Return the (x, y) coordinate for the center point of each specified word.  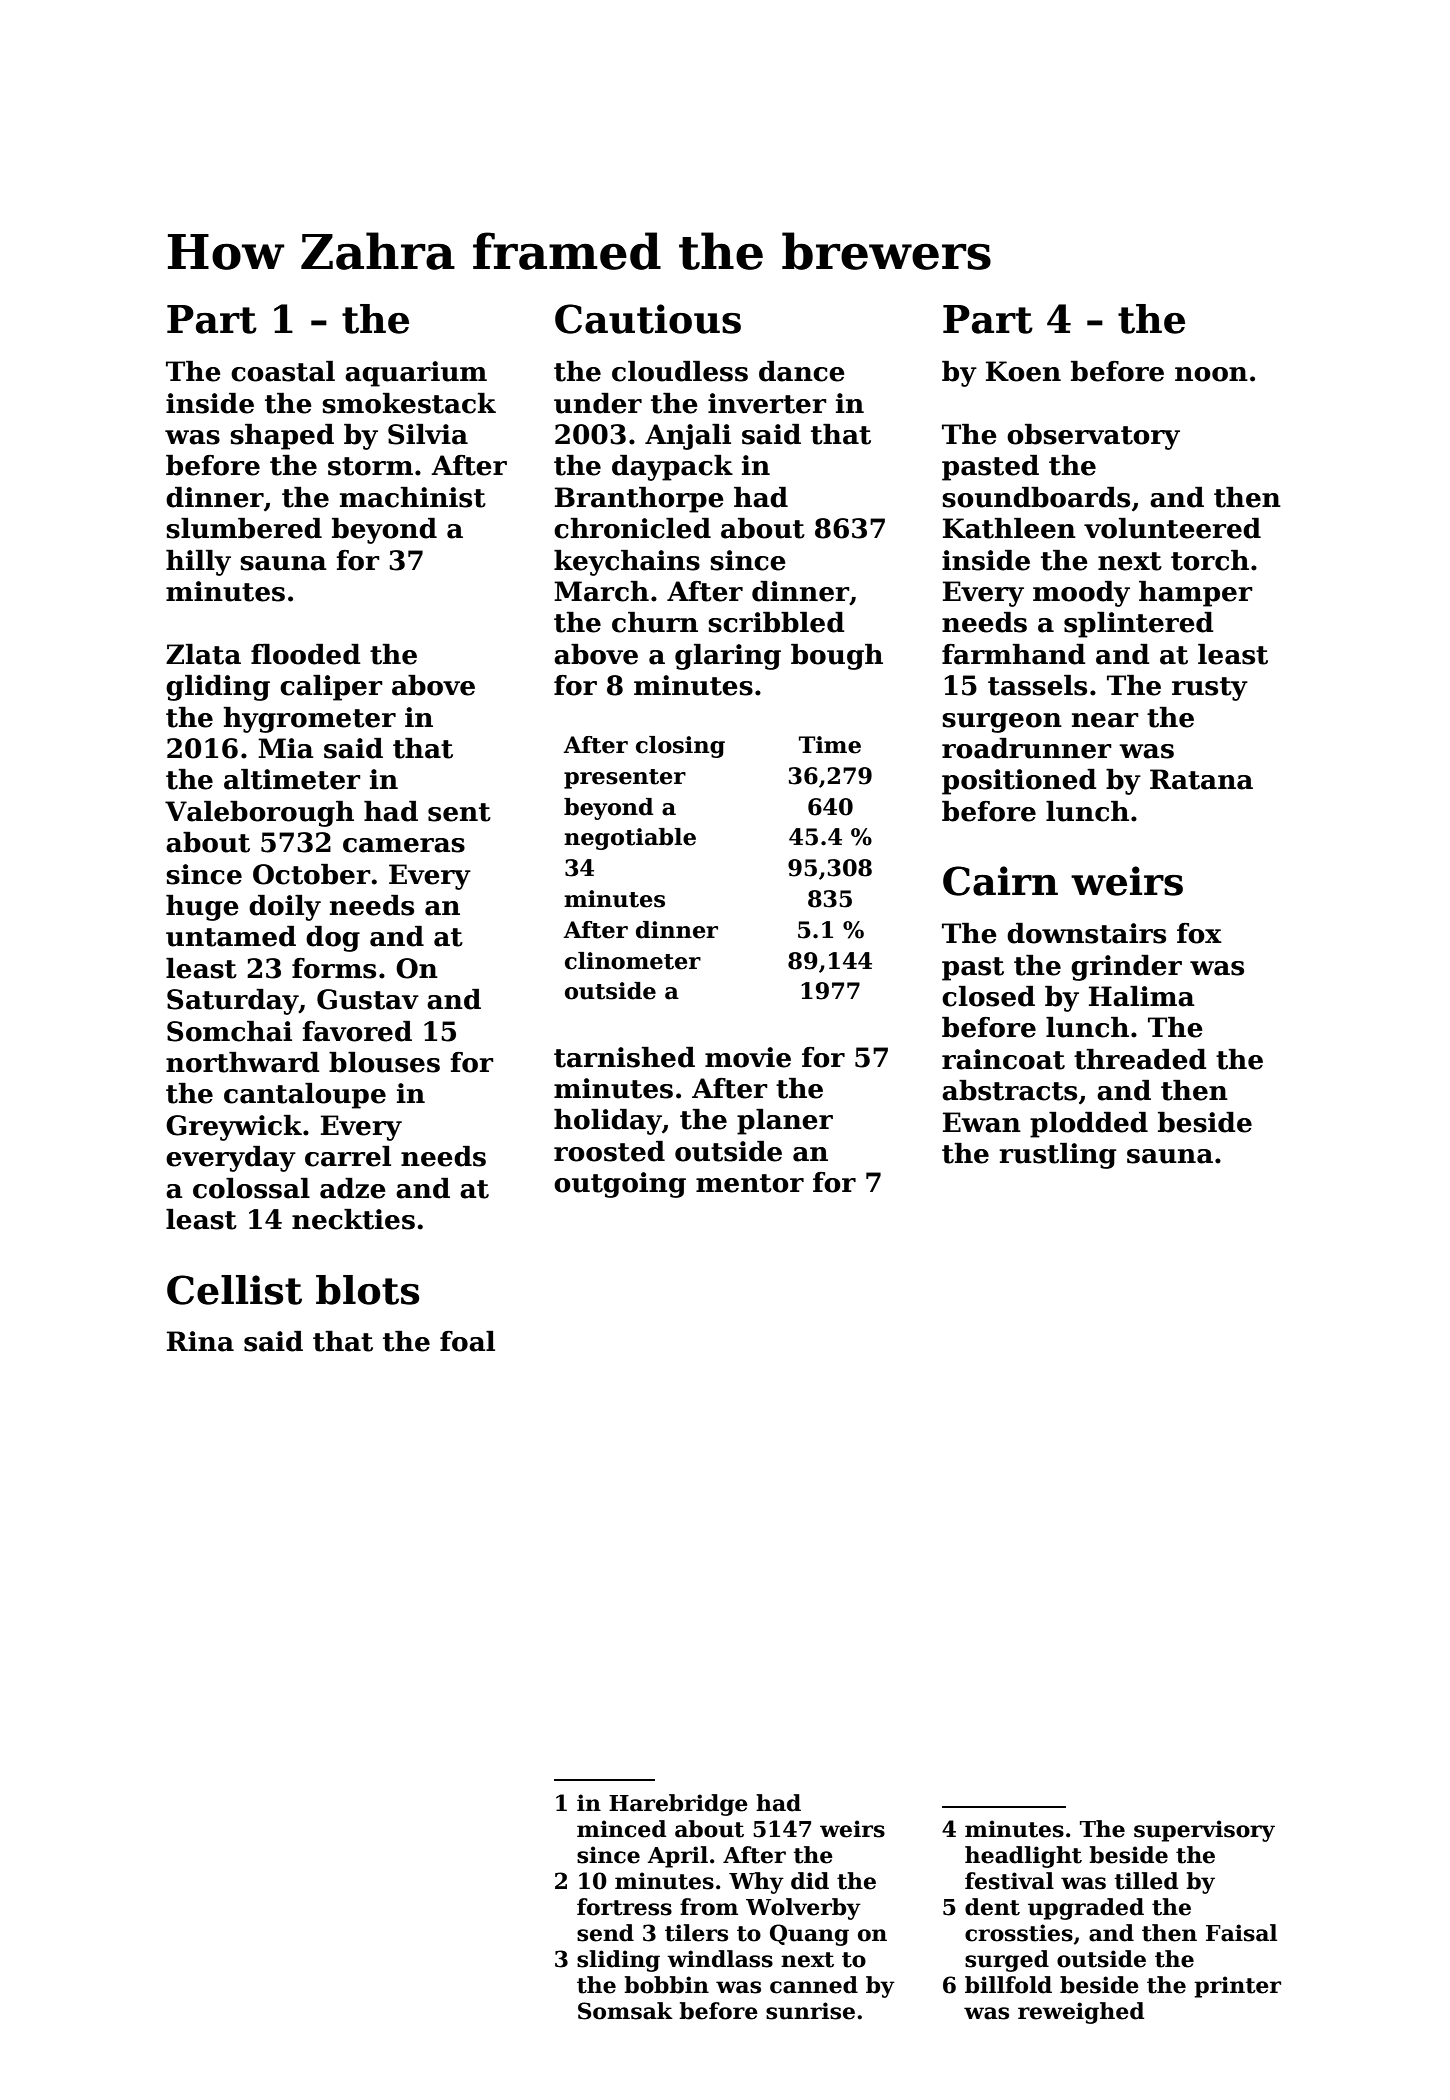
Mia (286, 748)
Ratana (1201, 779)
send (605, 1933)
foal (467, 1341)
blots (367, 1290)
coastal (283, 371)
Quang (809, 1935)
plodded (1089, 1125)
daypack (672, 468)
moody (1081, 594)
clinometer (633, 961)
